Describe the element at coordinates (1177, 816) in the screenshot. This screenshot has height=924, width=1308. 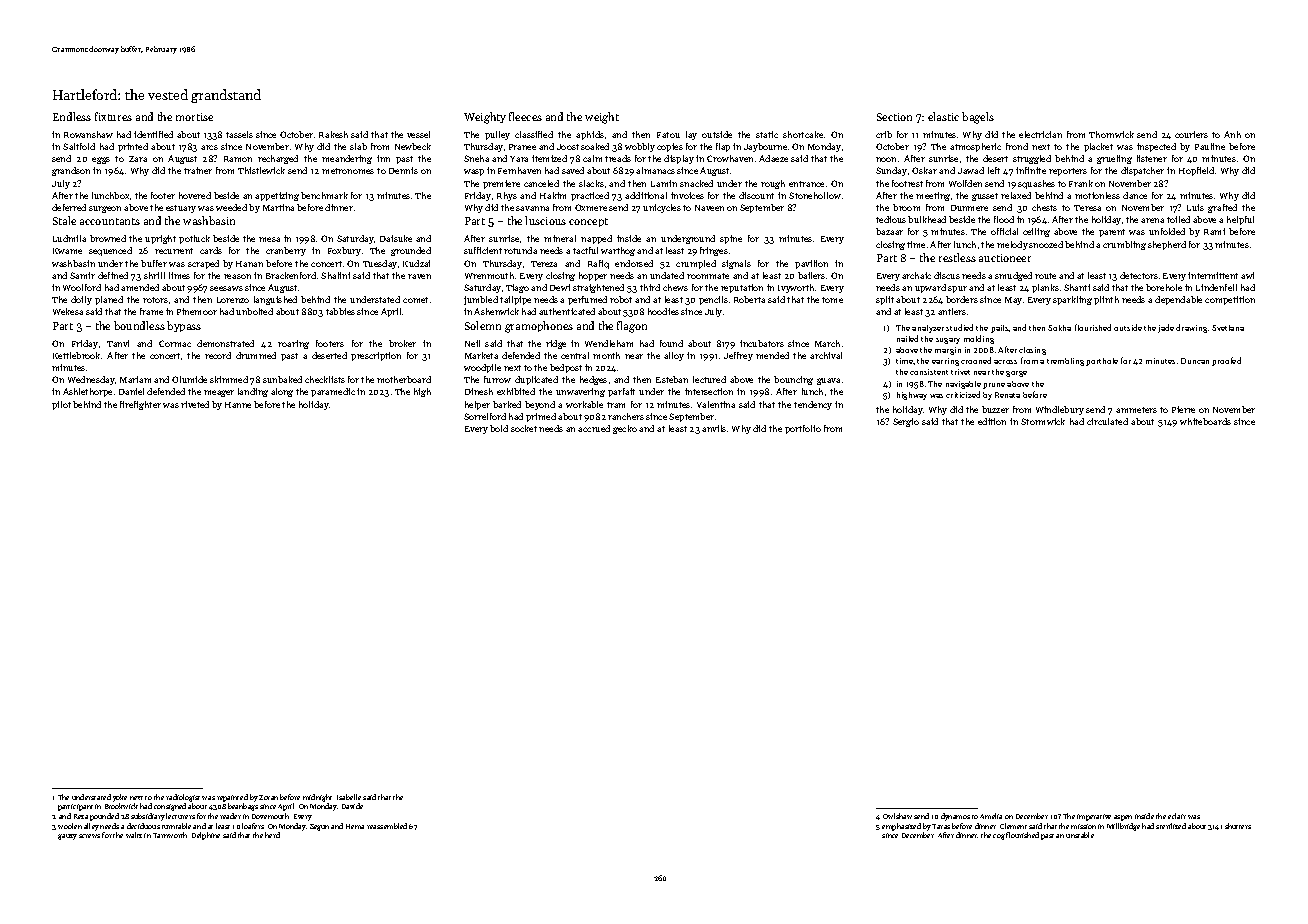
I see `eclair` at that location.
